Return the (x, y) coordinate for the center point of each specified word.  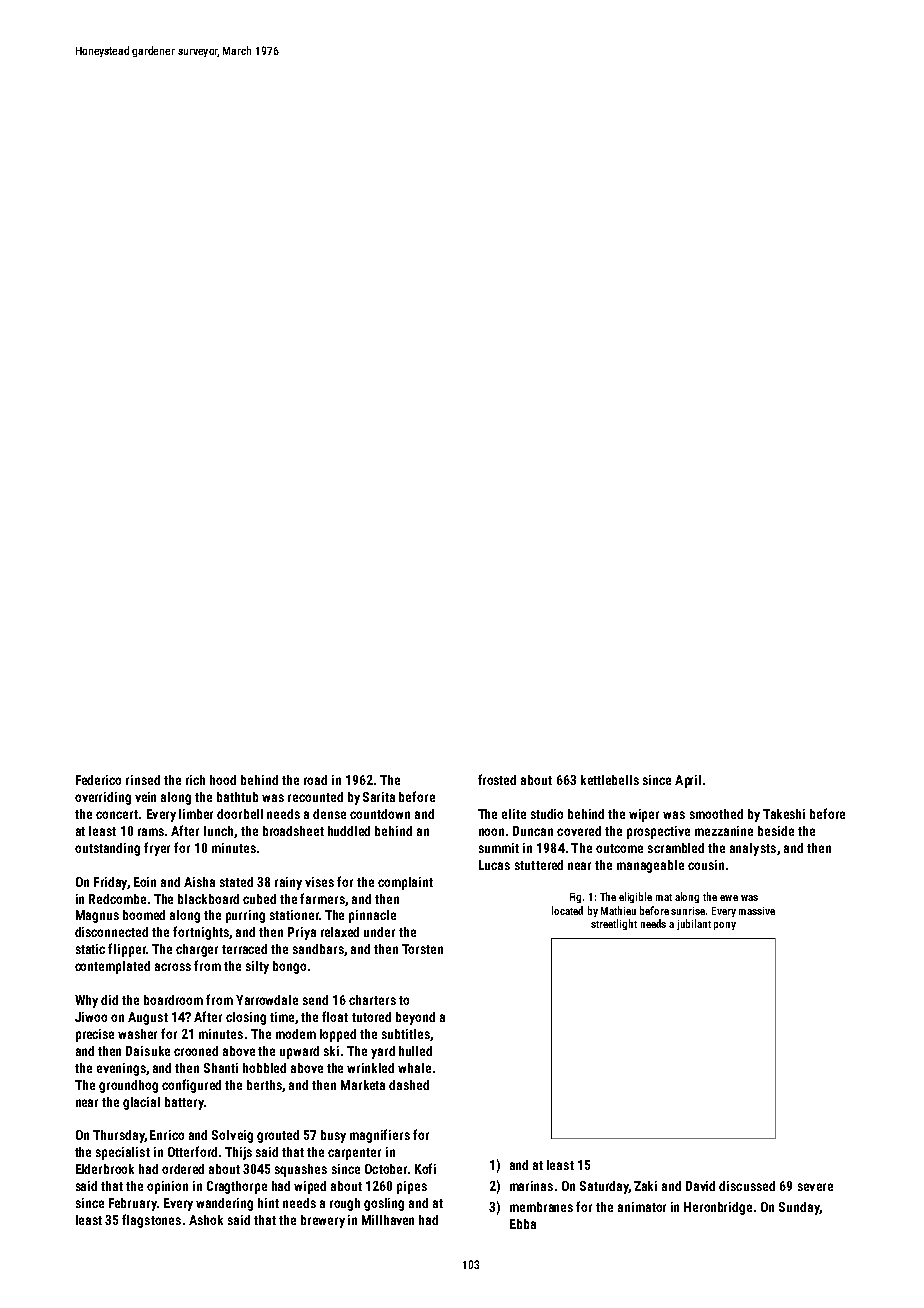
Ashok (206, 1220)
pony (725, 926)
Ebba (523, 1224)
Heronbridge (718, 1208)
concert (117, 814)
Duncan (533, 831)
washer (137, 1034)
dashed (409, 1085)
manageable (650, 866)
